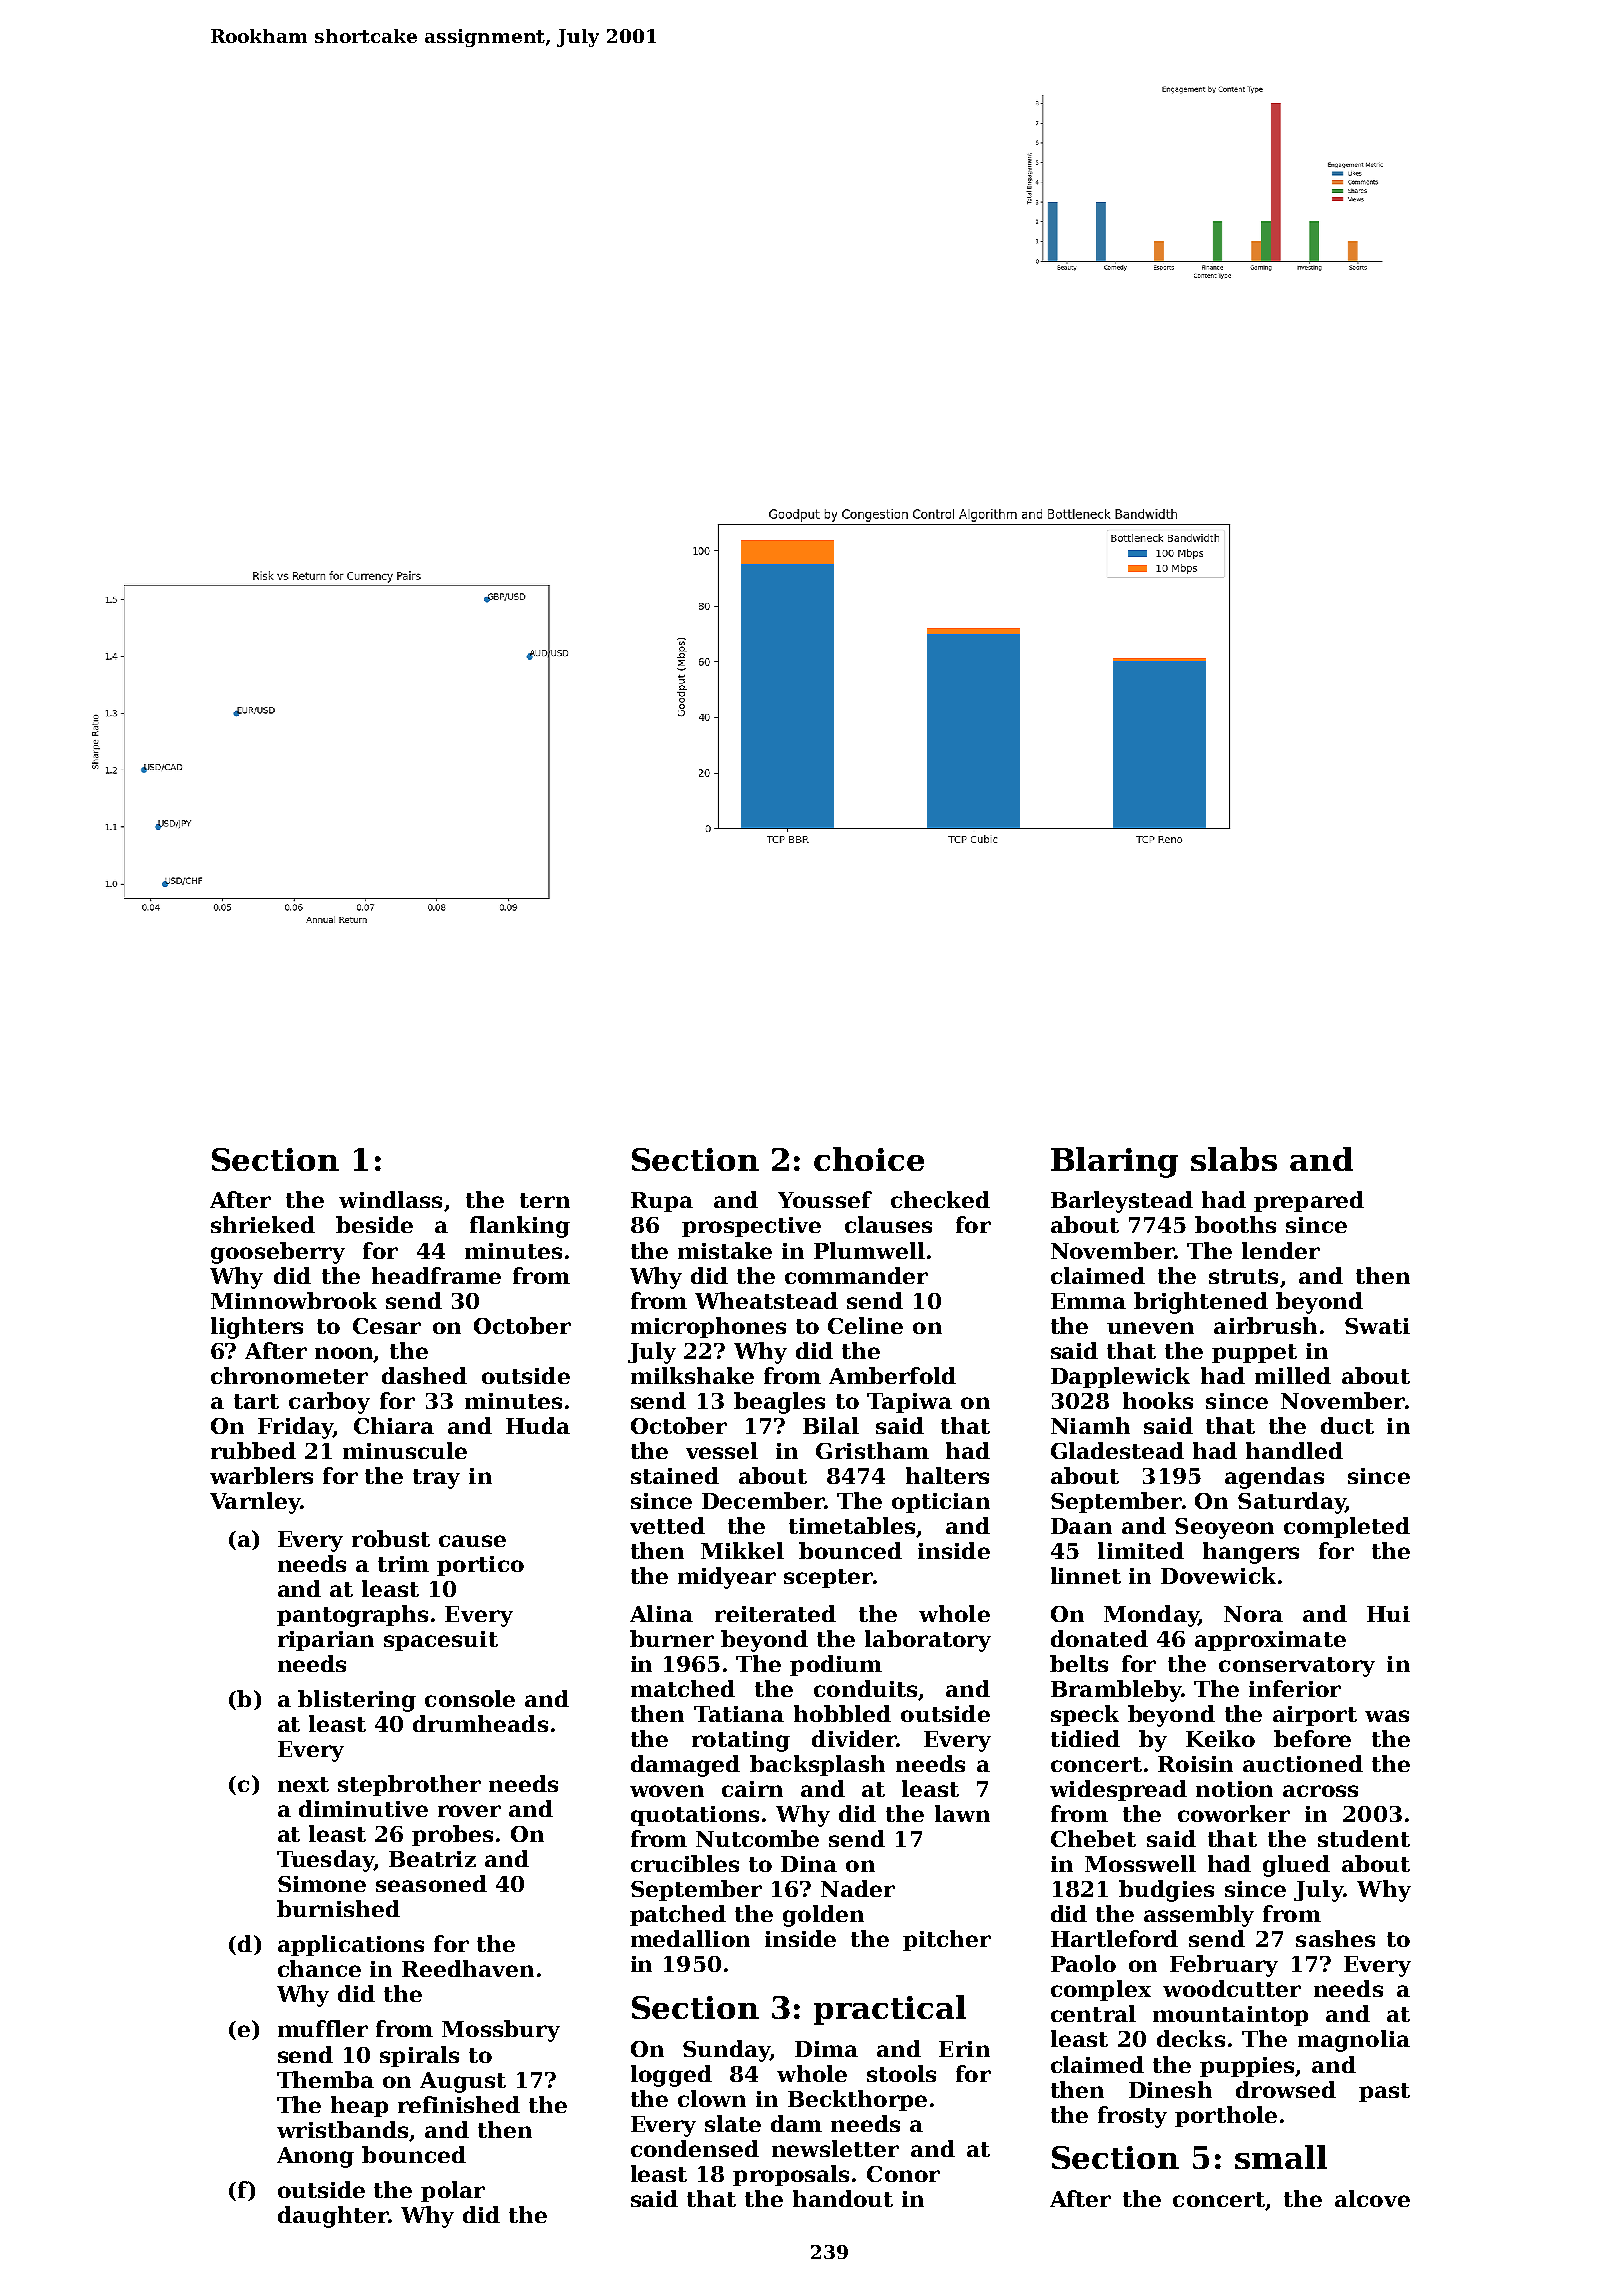 This screenshot has height=2292, width=1620. I want to click on drumheads, so click(480, 1723).
